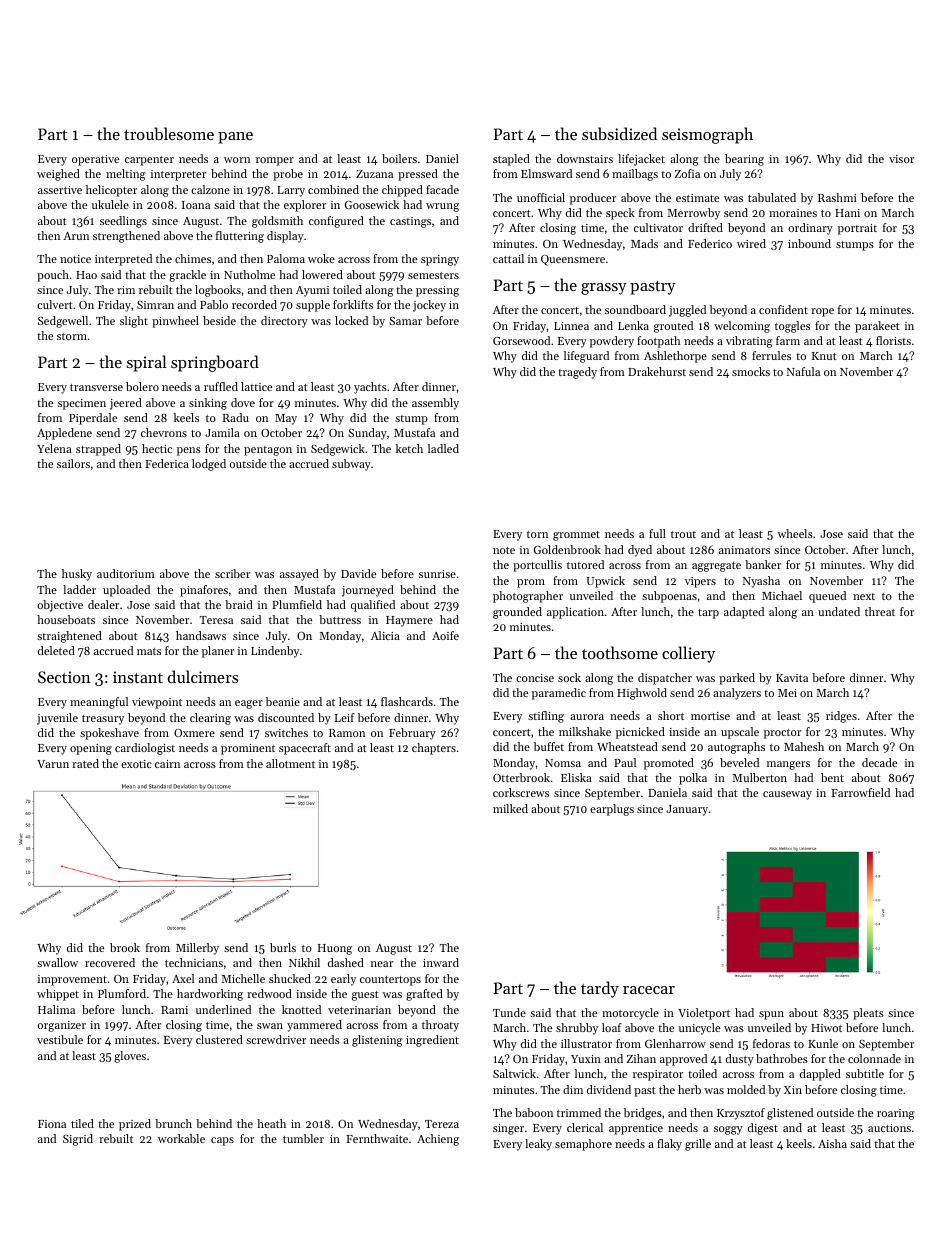 The height and width of the screenshot is (1233, 952). What do you see at coordinates (399, 158) in the screenshot?
I see `boilers` at bounding box center [399, 158].
